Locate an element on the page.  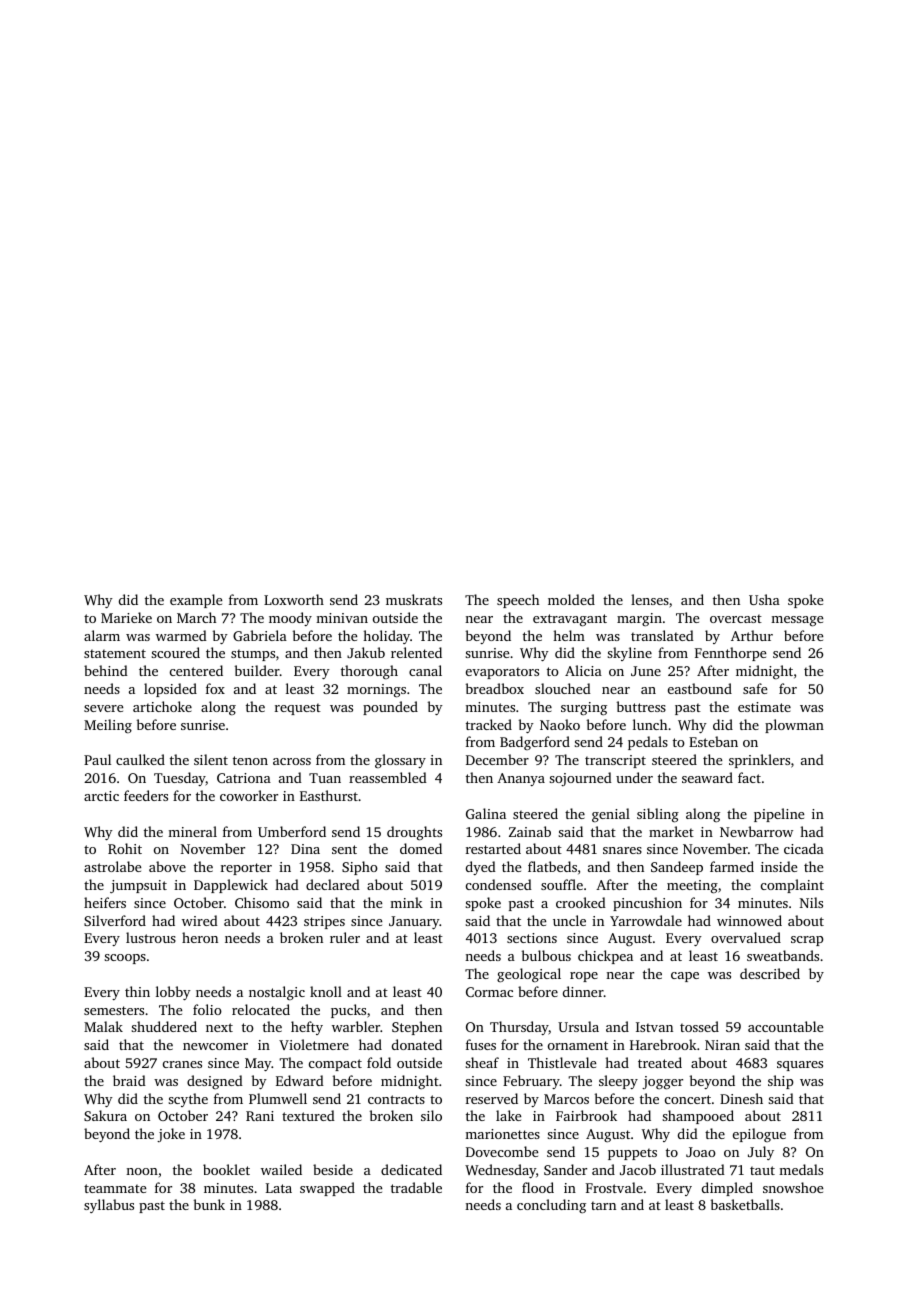
muskrats is located at coordinates (414, 599).
